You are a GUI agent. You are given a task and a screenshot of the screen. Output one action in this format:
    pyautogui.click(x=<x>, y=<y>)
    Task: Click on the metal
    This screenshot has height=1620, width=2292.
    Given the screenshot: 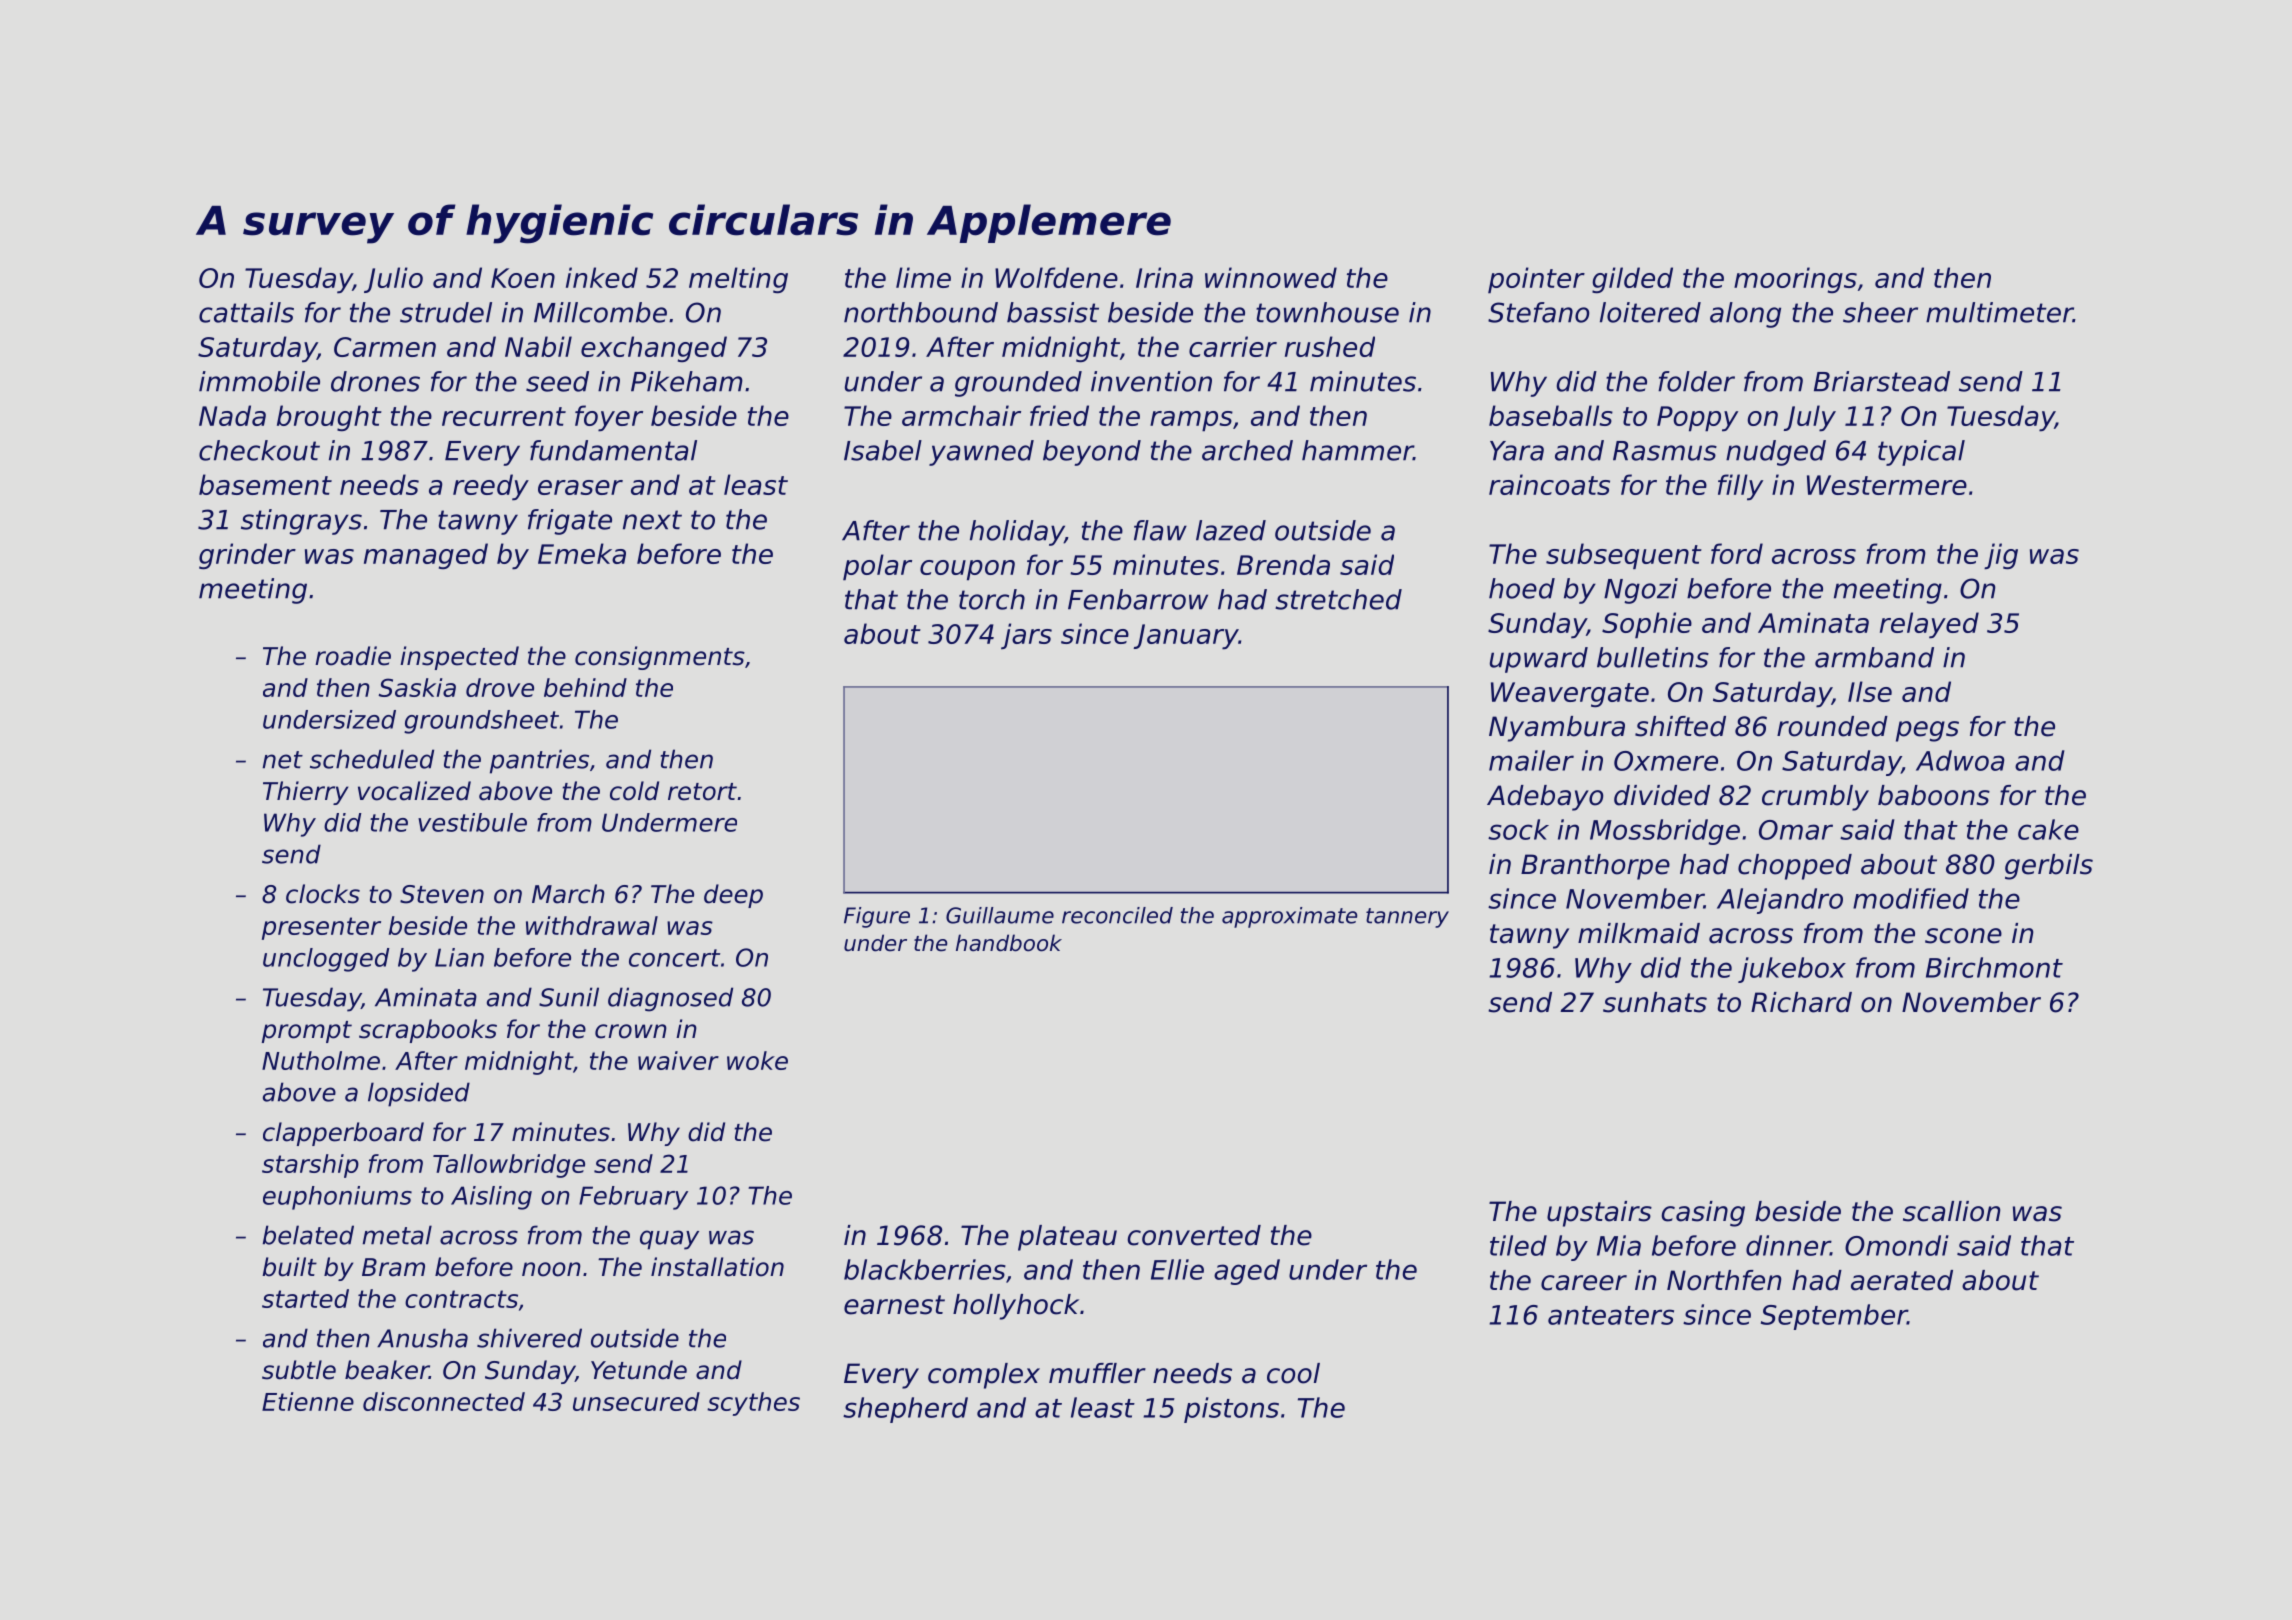 What is the action you would take?
    pyautogui.click(x=397, y=1235)
